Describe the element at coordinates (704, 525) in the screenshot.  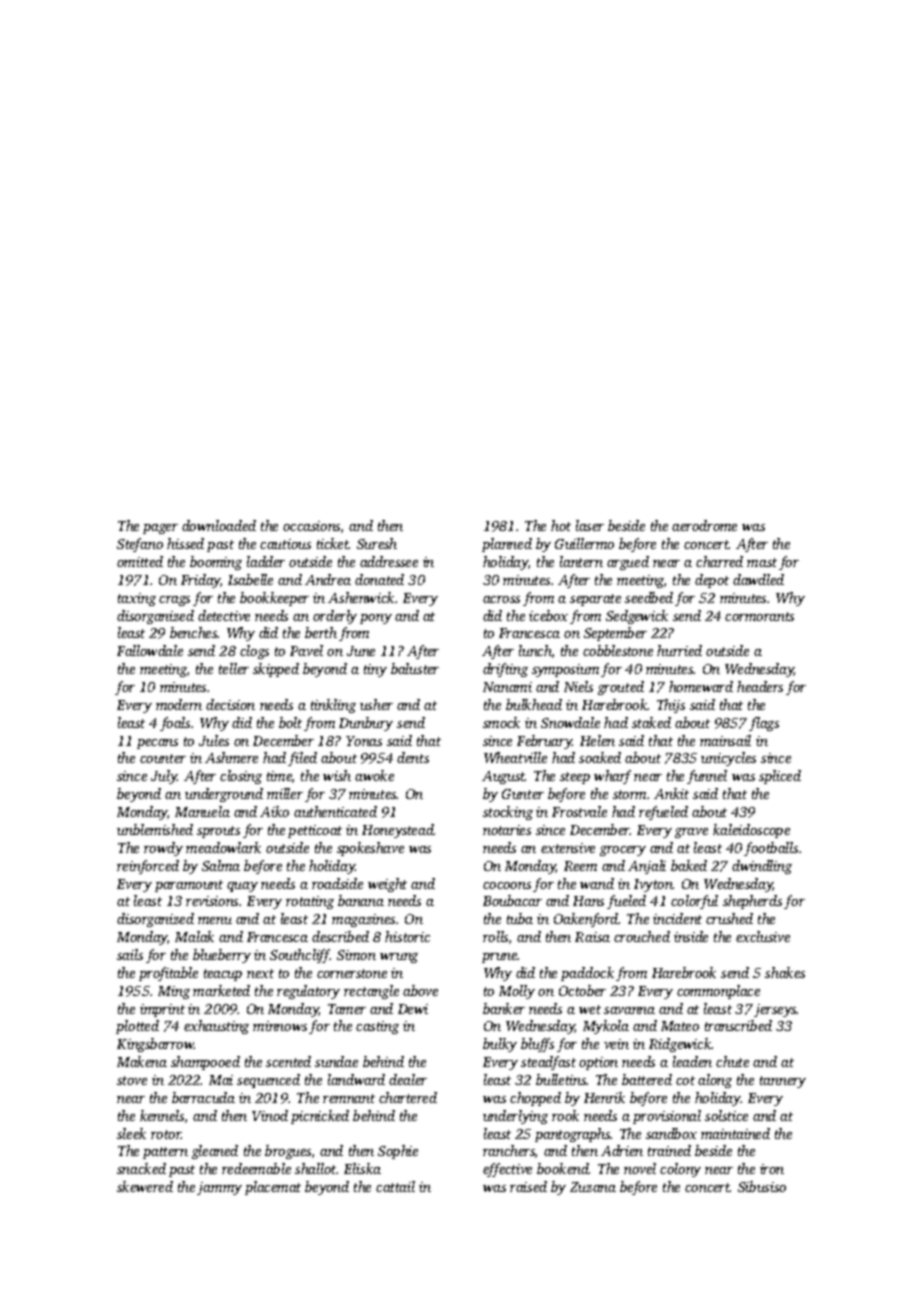
I see `aerodrome` at that location.
